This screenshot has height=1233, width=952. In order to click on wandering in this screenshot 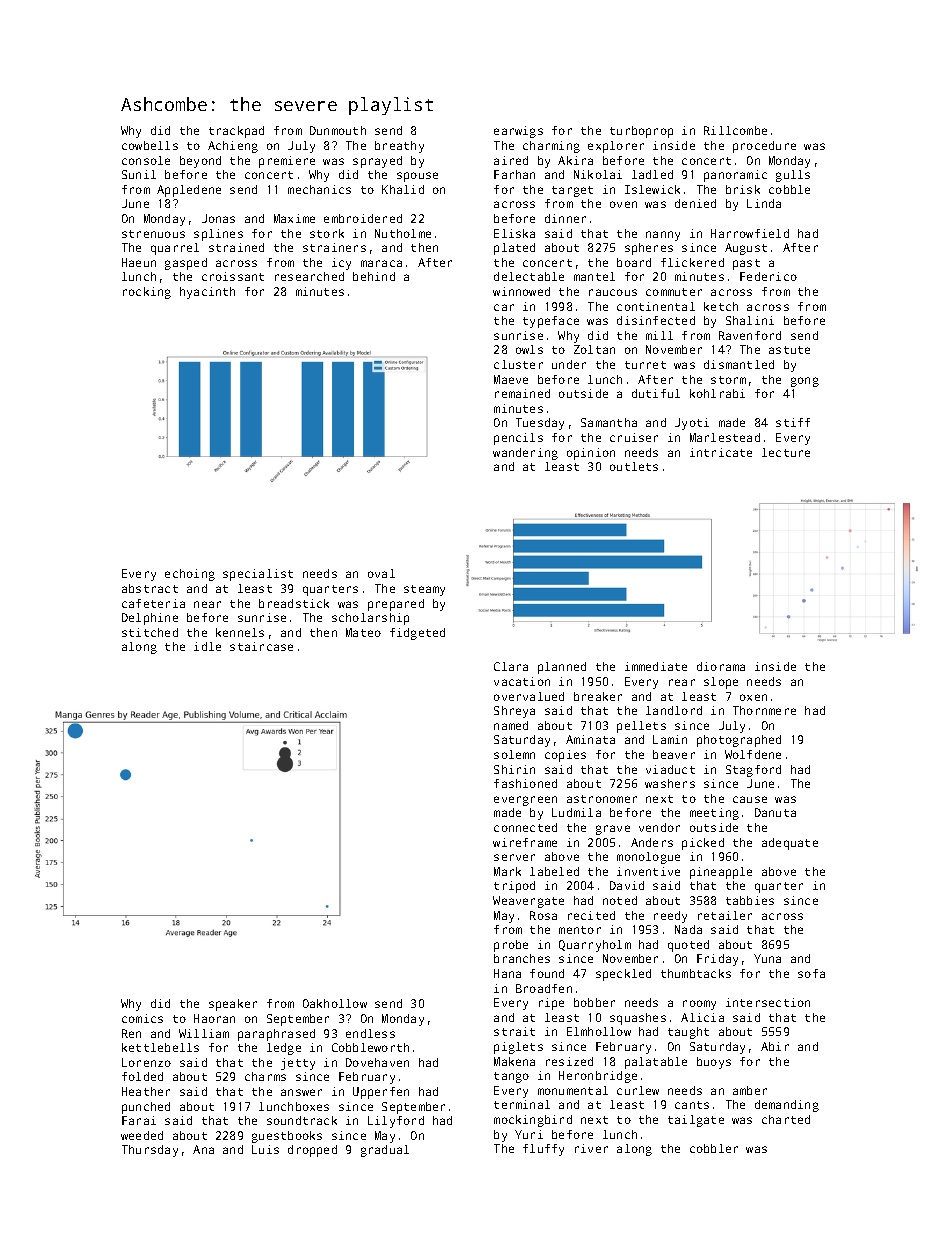, I will do `click(525, 454)`.
